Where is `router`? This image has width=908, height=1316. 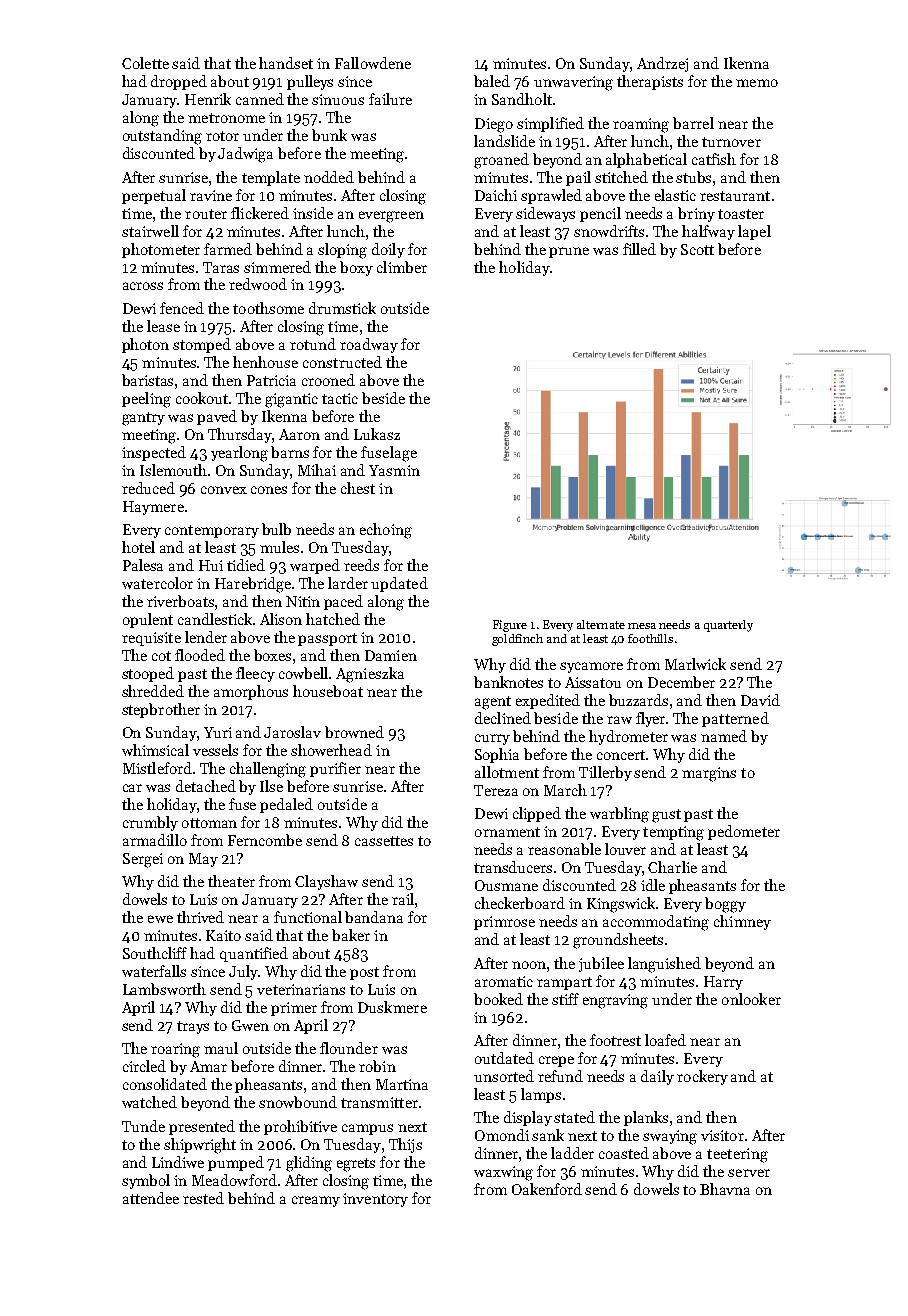 router is located at coordinates (206, 214).
